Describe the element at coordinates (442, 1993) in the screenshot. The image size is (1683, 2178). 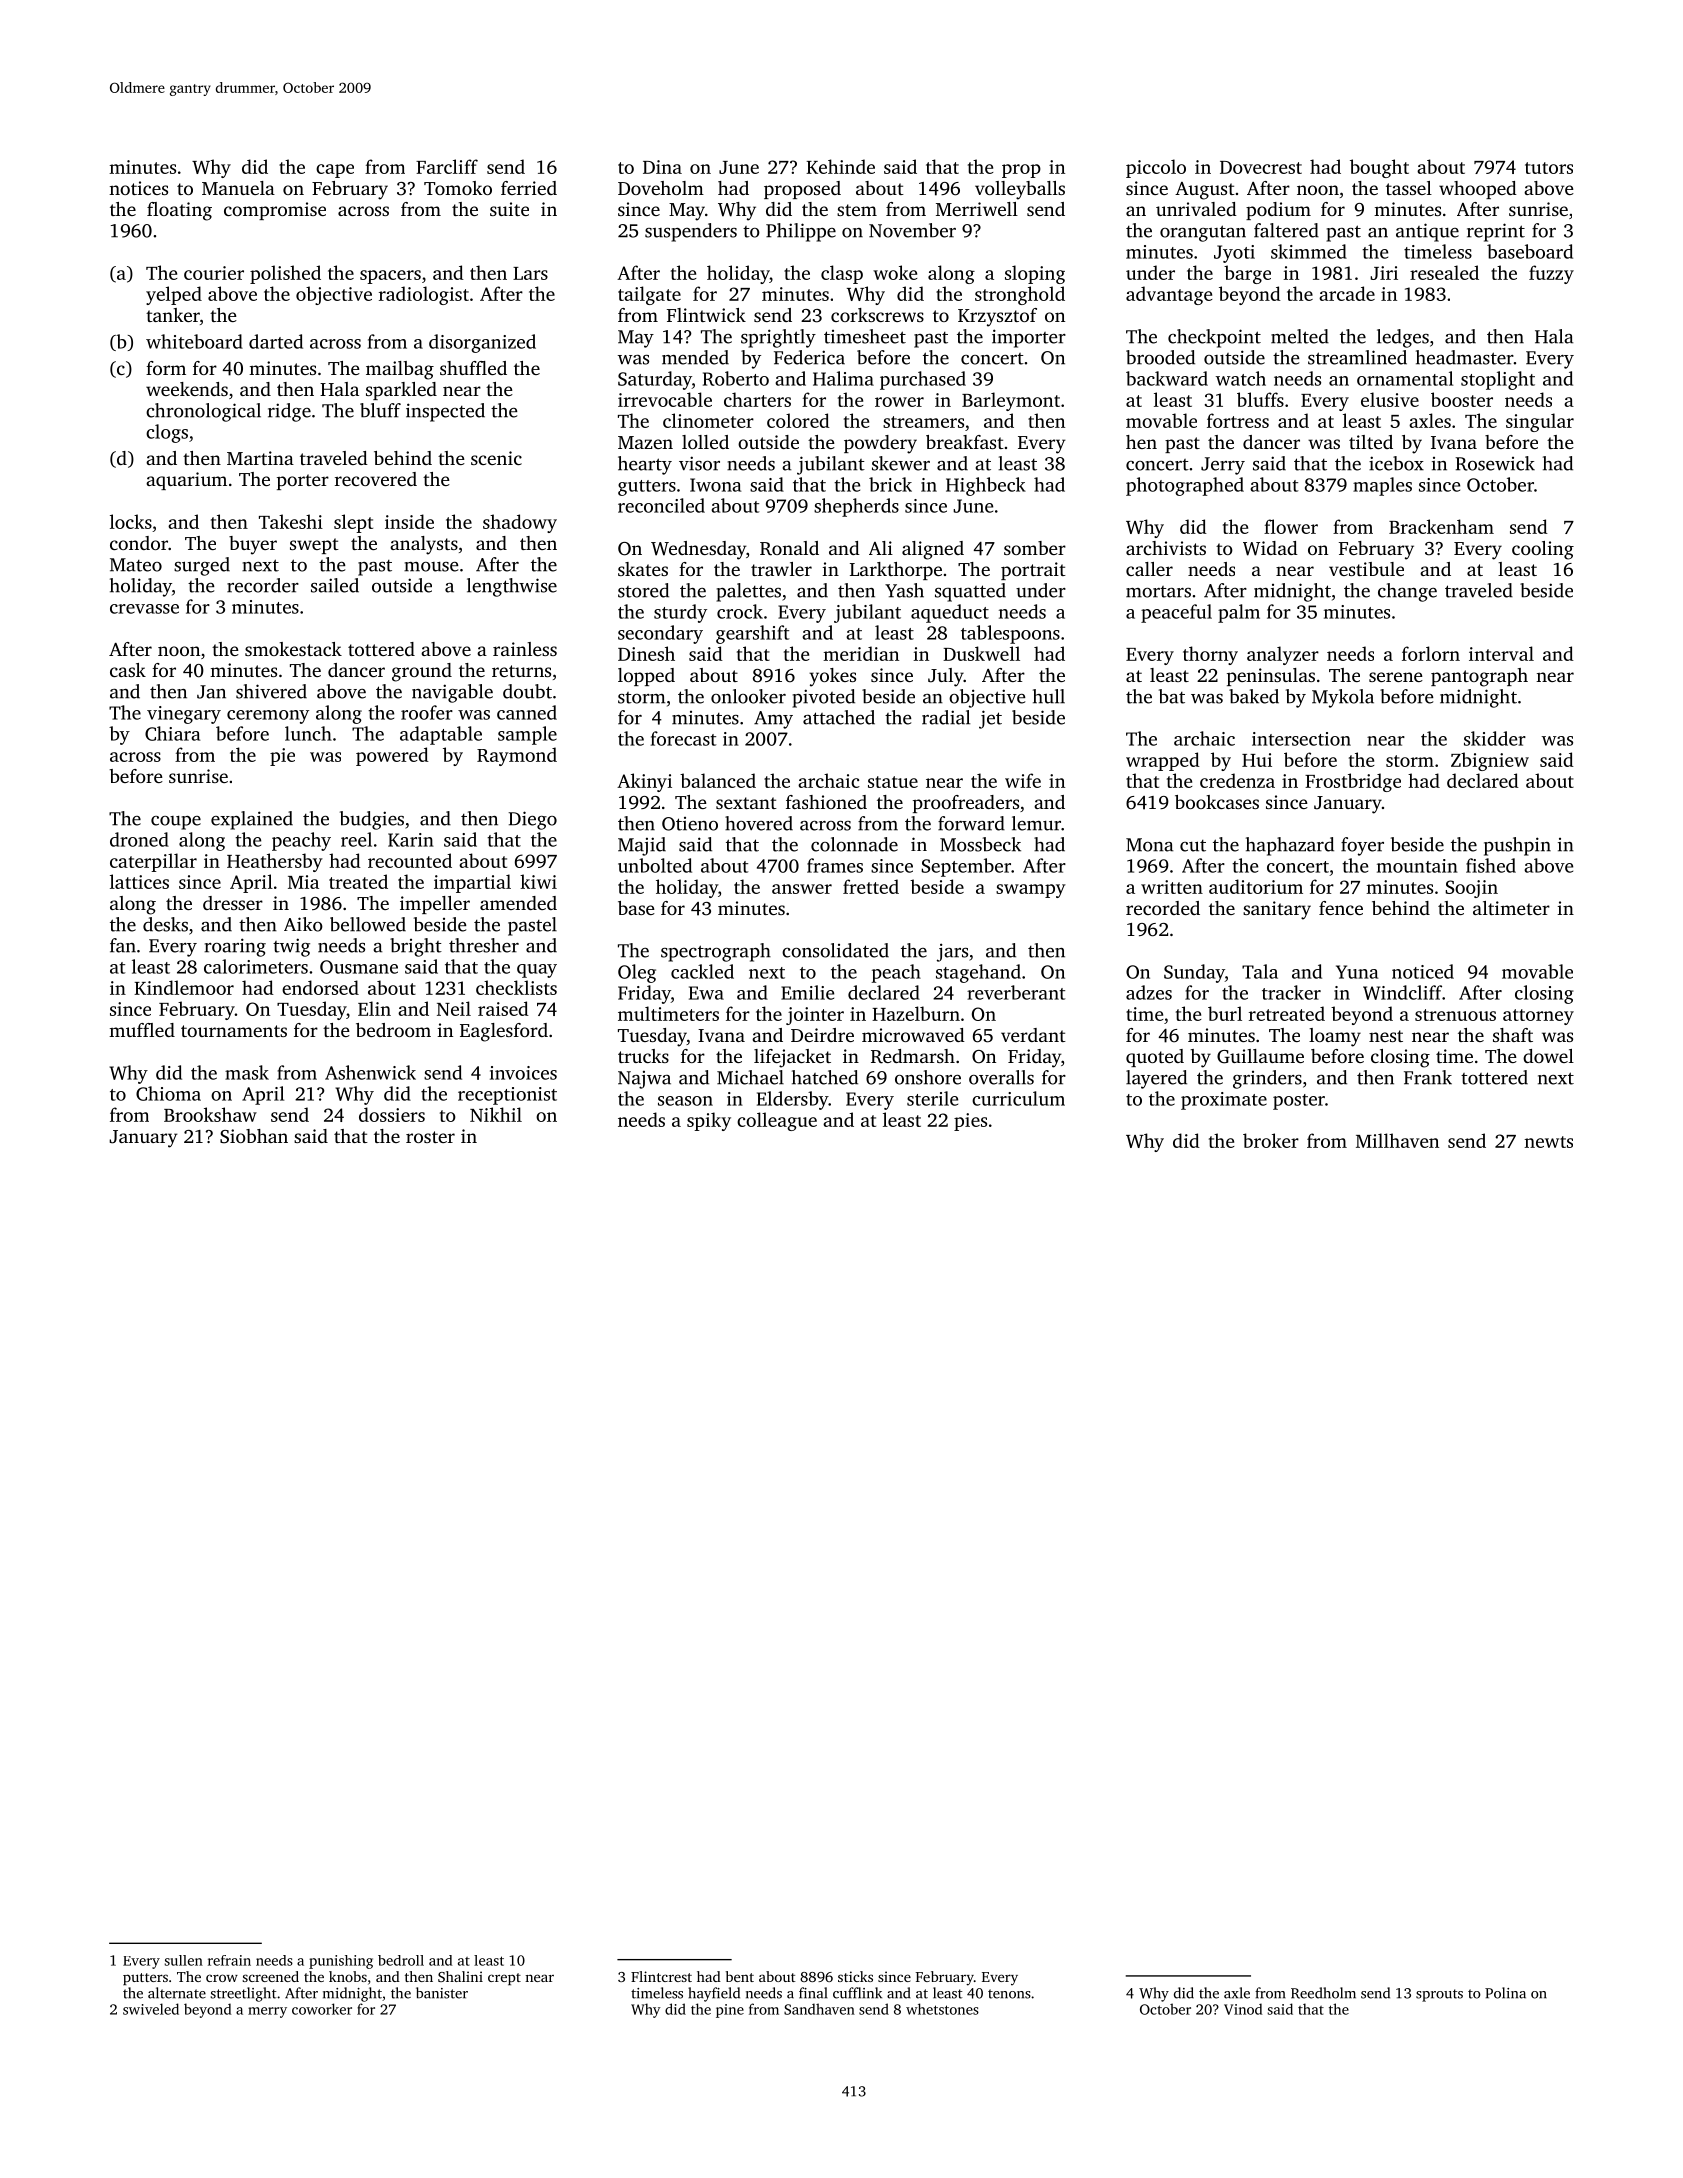
I see `banister` at that location.
